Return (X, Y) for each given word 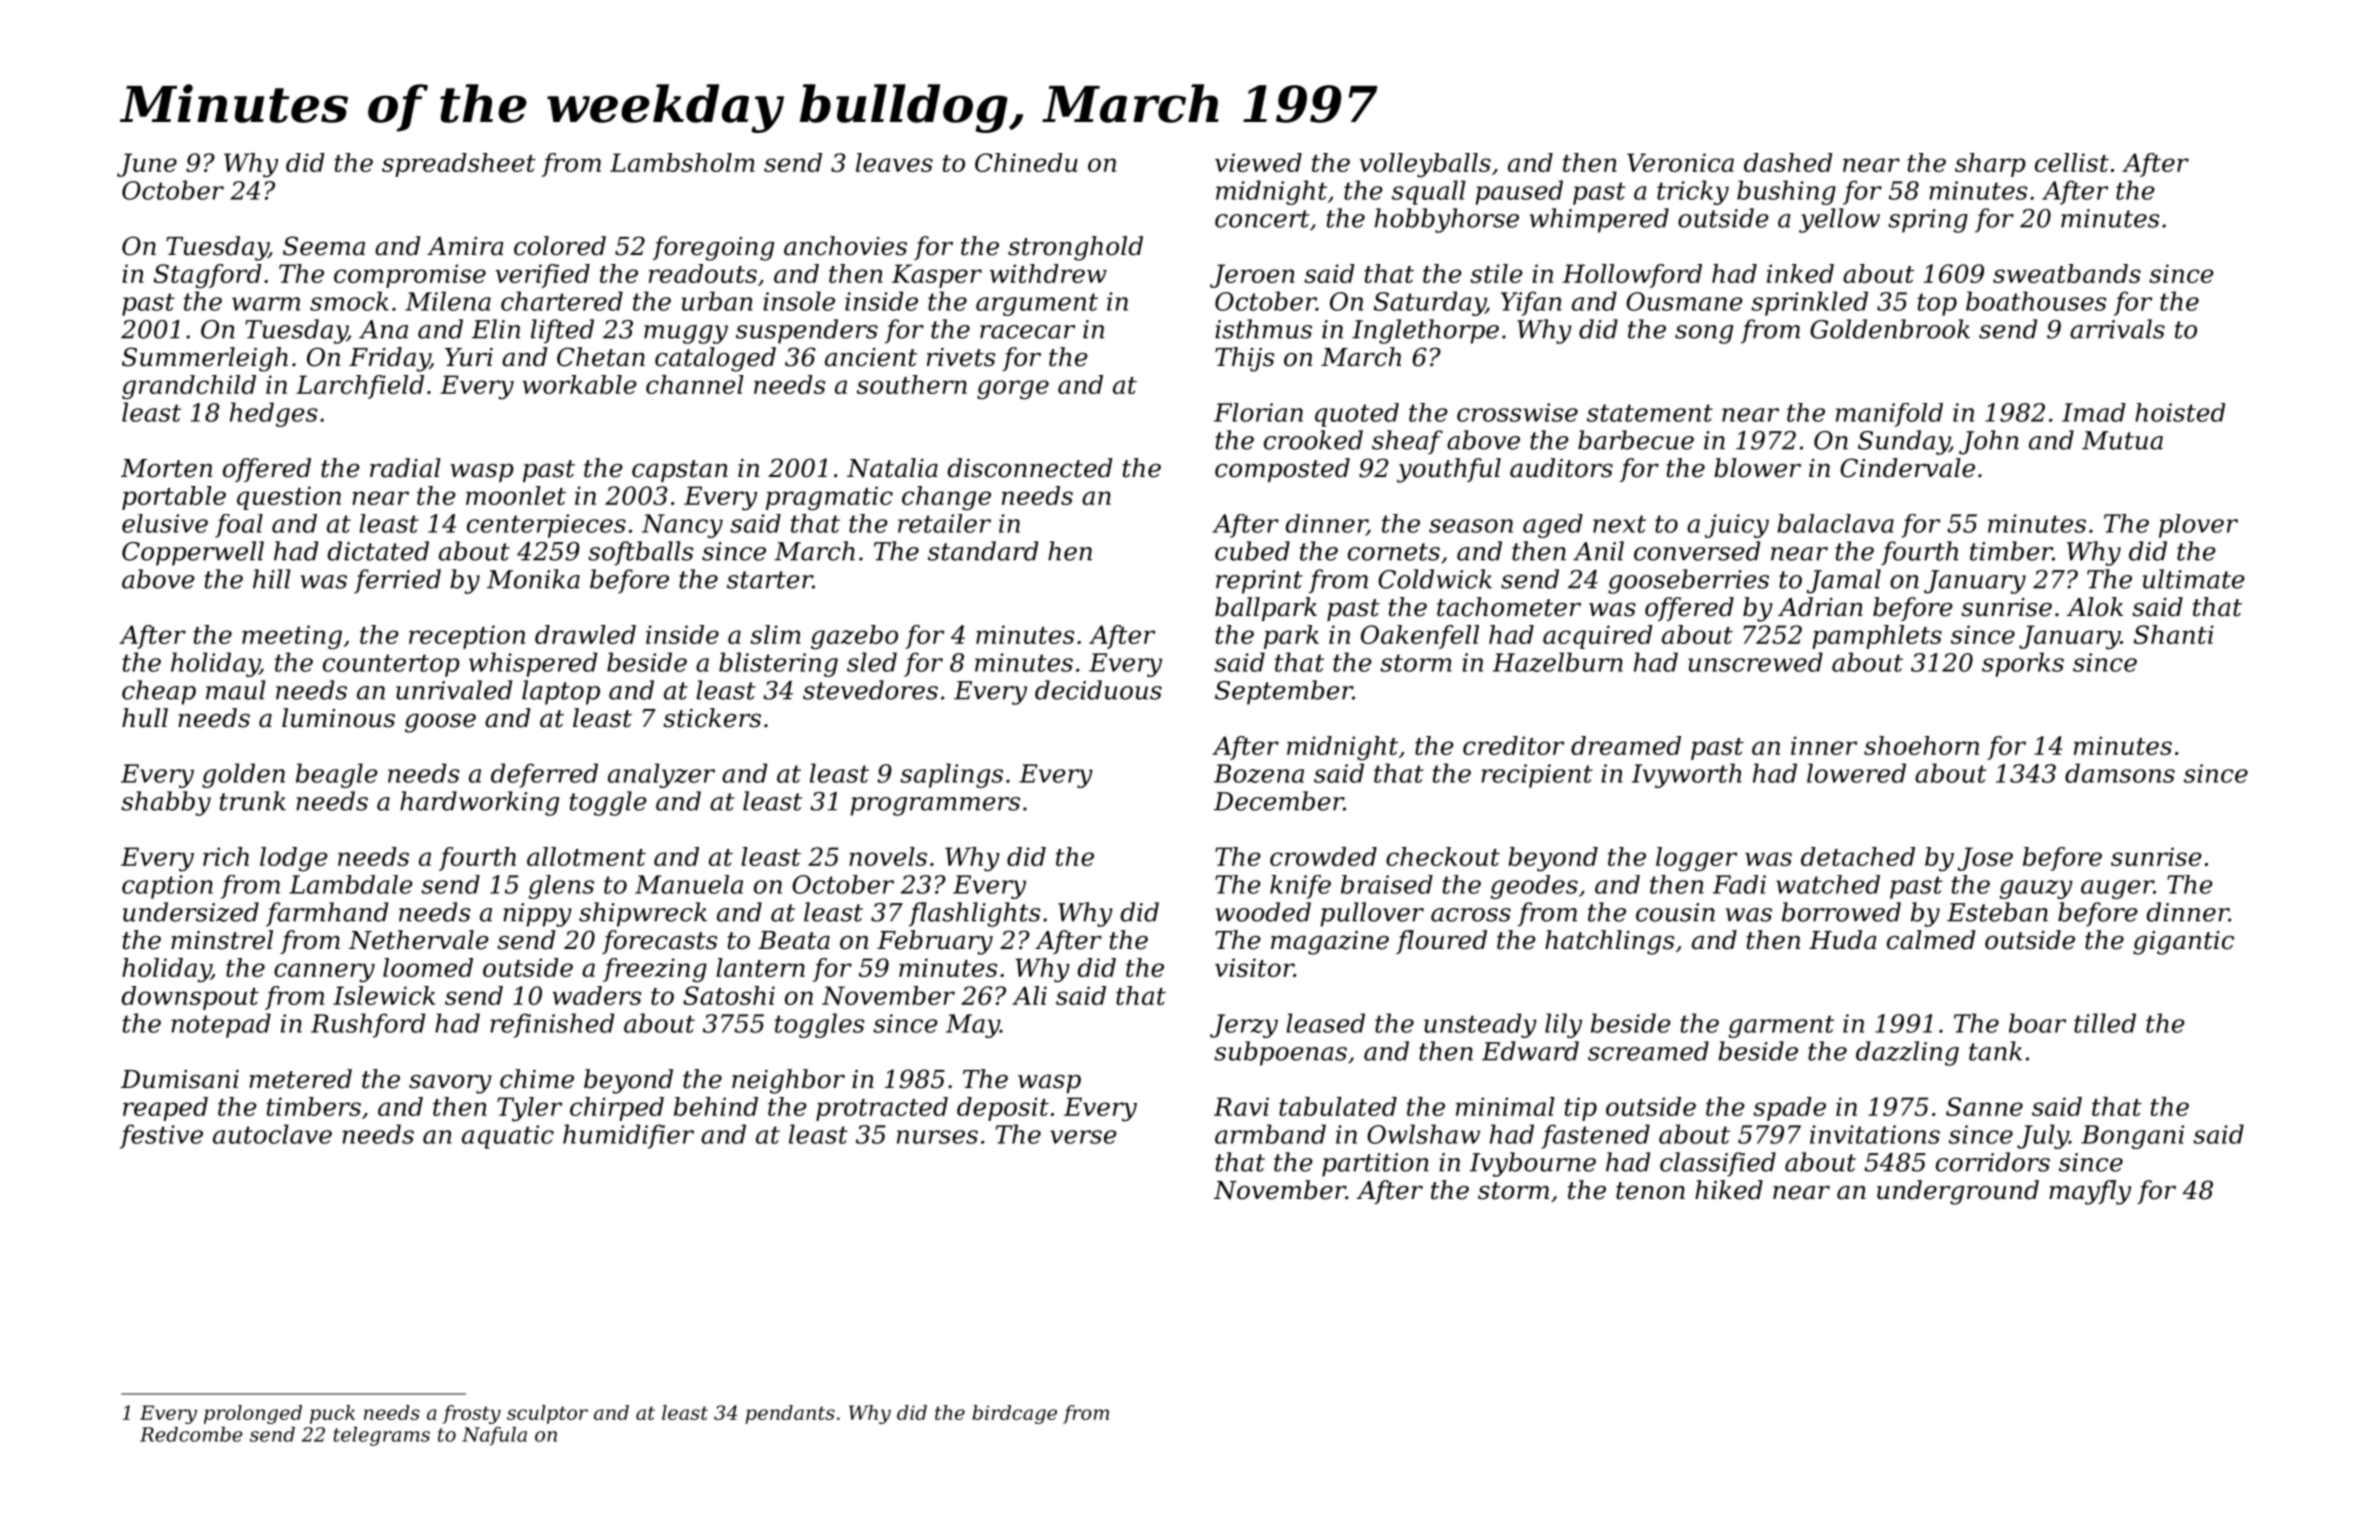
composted (1282, 470)
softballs (641, 553)
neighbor (788, 1081)
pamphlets (1877, 637)
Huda (1843, 940)
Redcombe (191, 1434)
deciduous (1098, 690)
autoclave (272, 1134)
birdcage (1014, 1414)
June (147, 165)
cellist (2072, 162)
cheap (159, 692)
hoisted (2180, 412)
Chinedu (1026, 162)
